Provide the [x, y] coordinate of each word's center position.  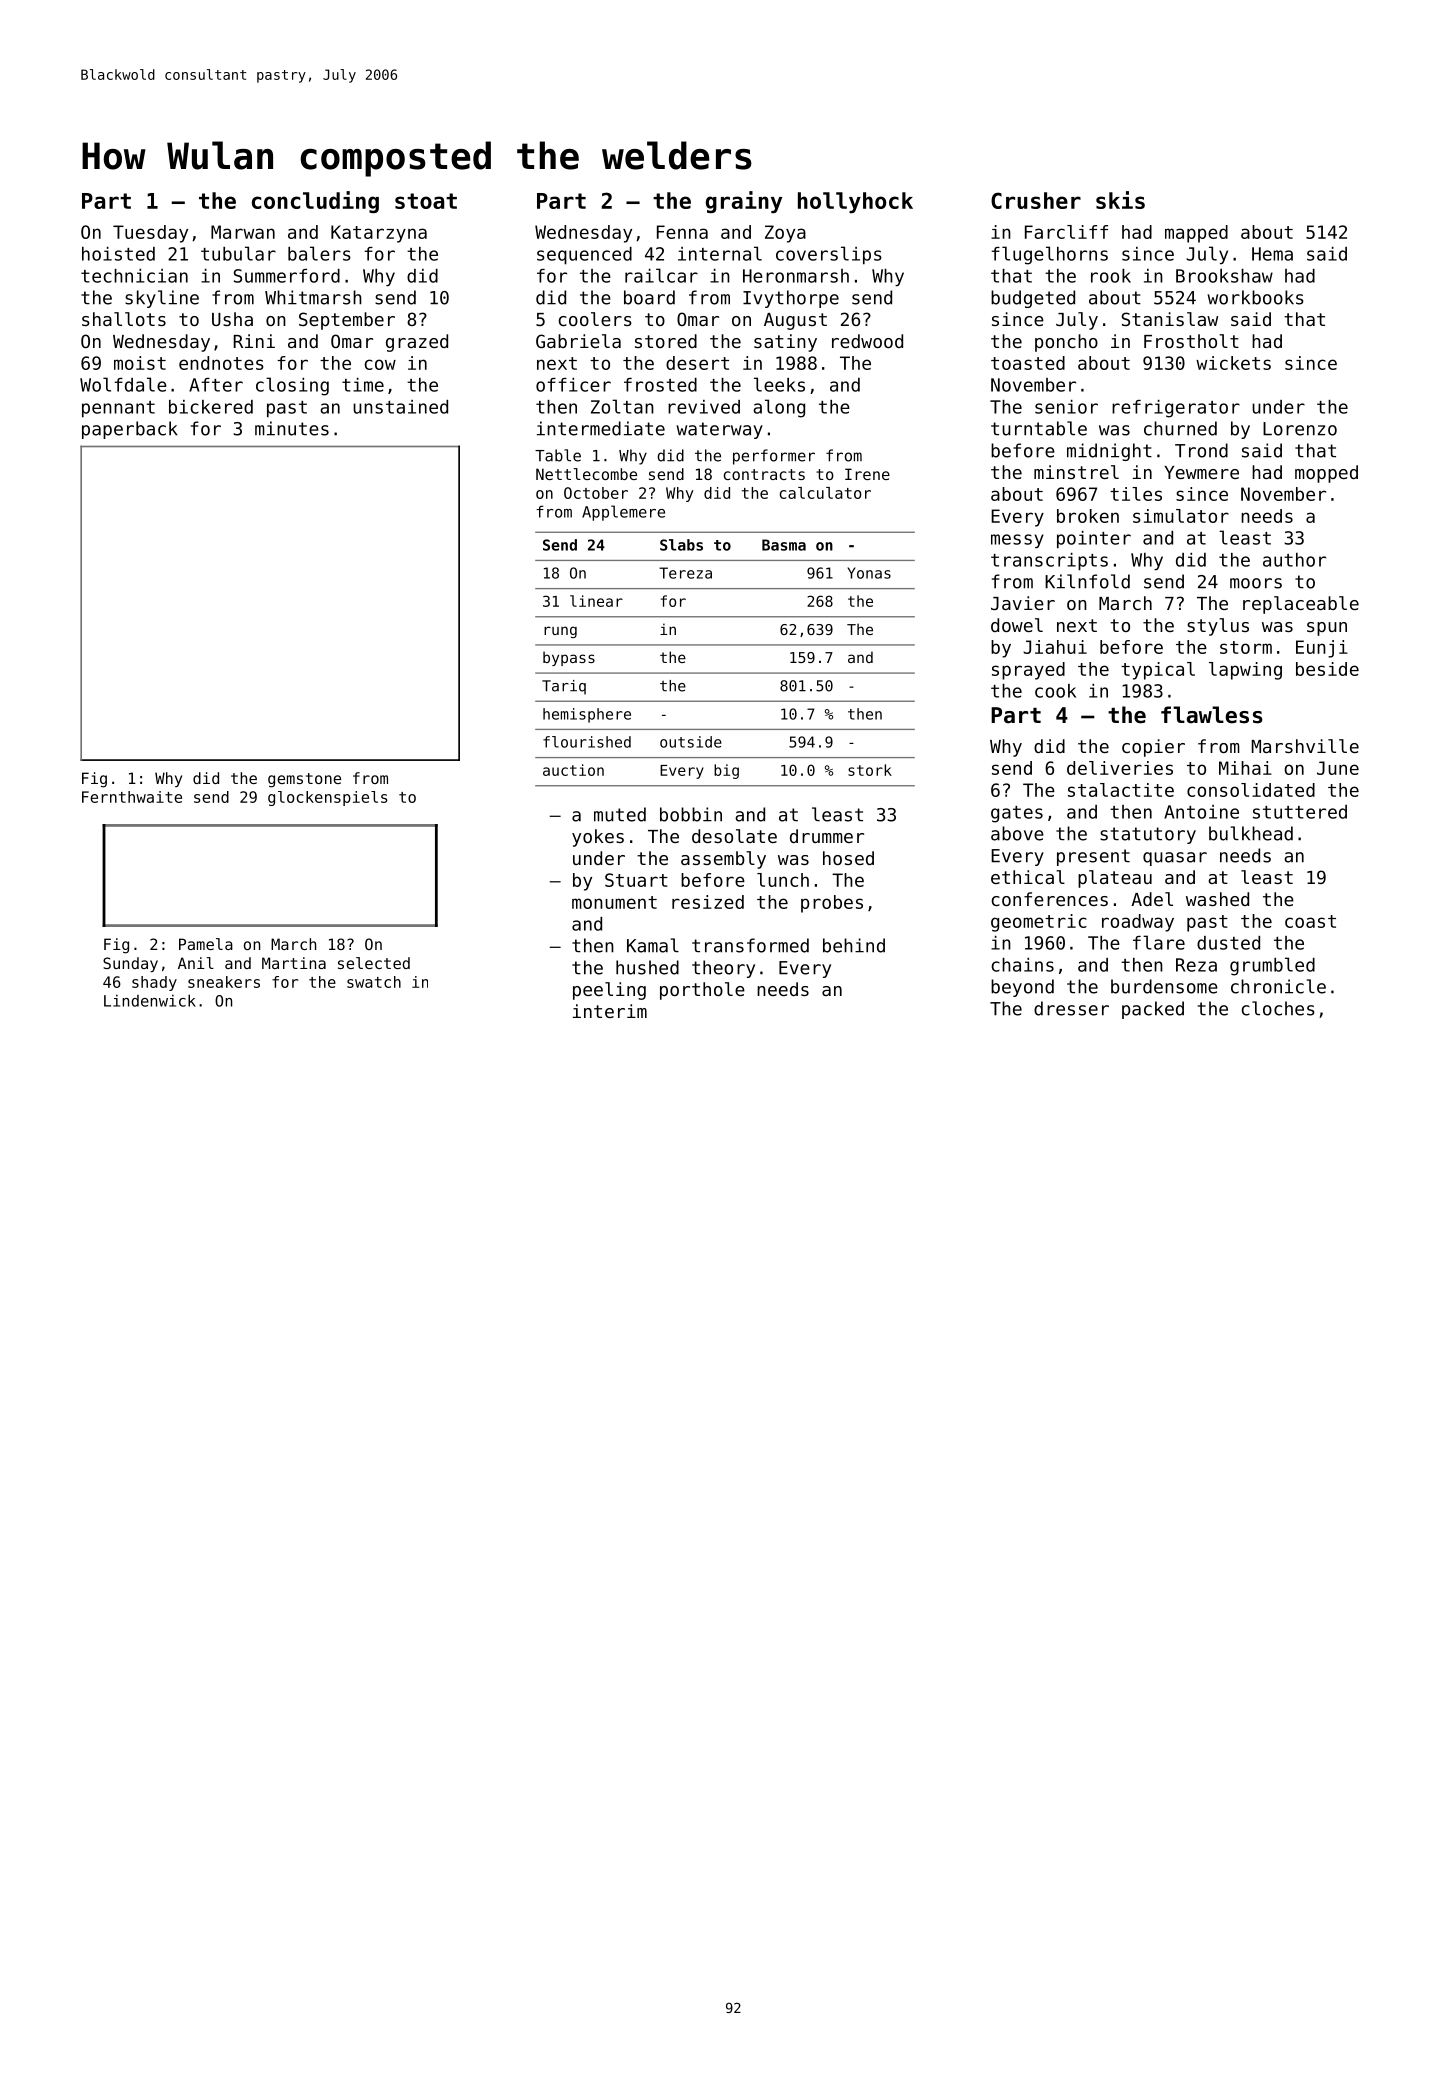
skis [1120, 200]
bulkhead [1251, 833]
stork [870, 770]
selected [374, 963]
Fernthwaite [132, 797]
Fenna [682, 232]
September [347, 321]
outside [691, 742]
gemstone [304, 780]
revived [704, 407]
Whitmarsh [313, 297]
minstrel [1076, 472]
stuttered [1300, 812]
